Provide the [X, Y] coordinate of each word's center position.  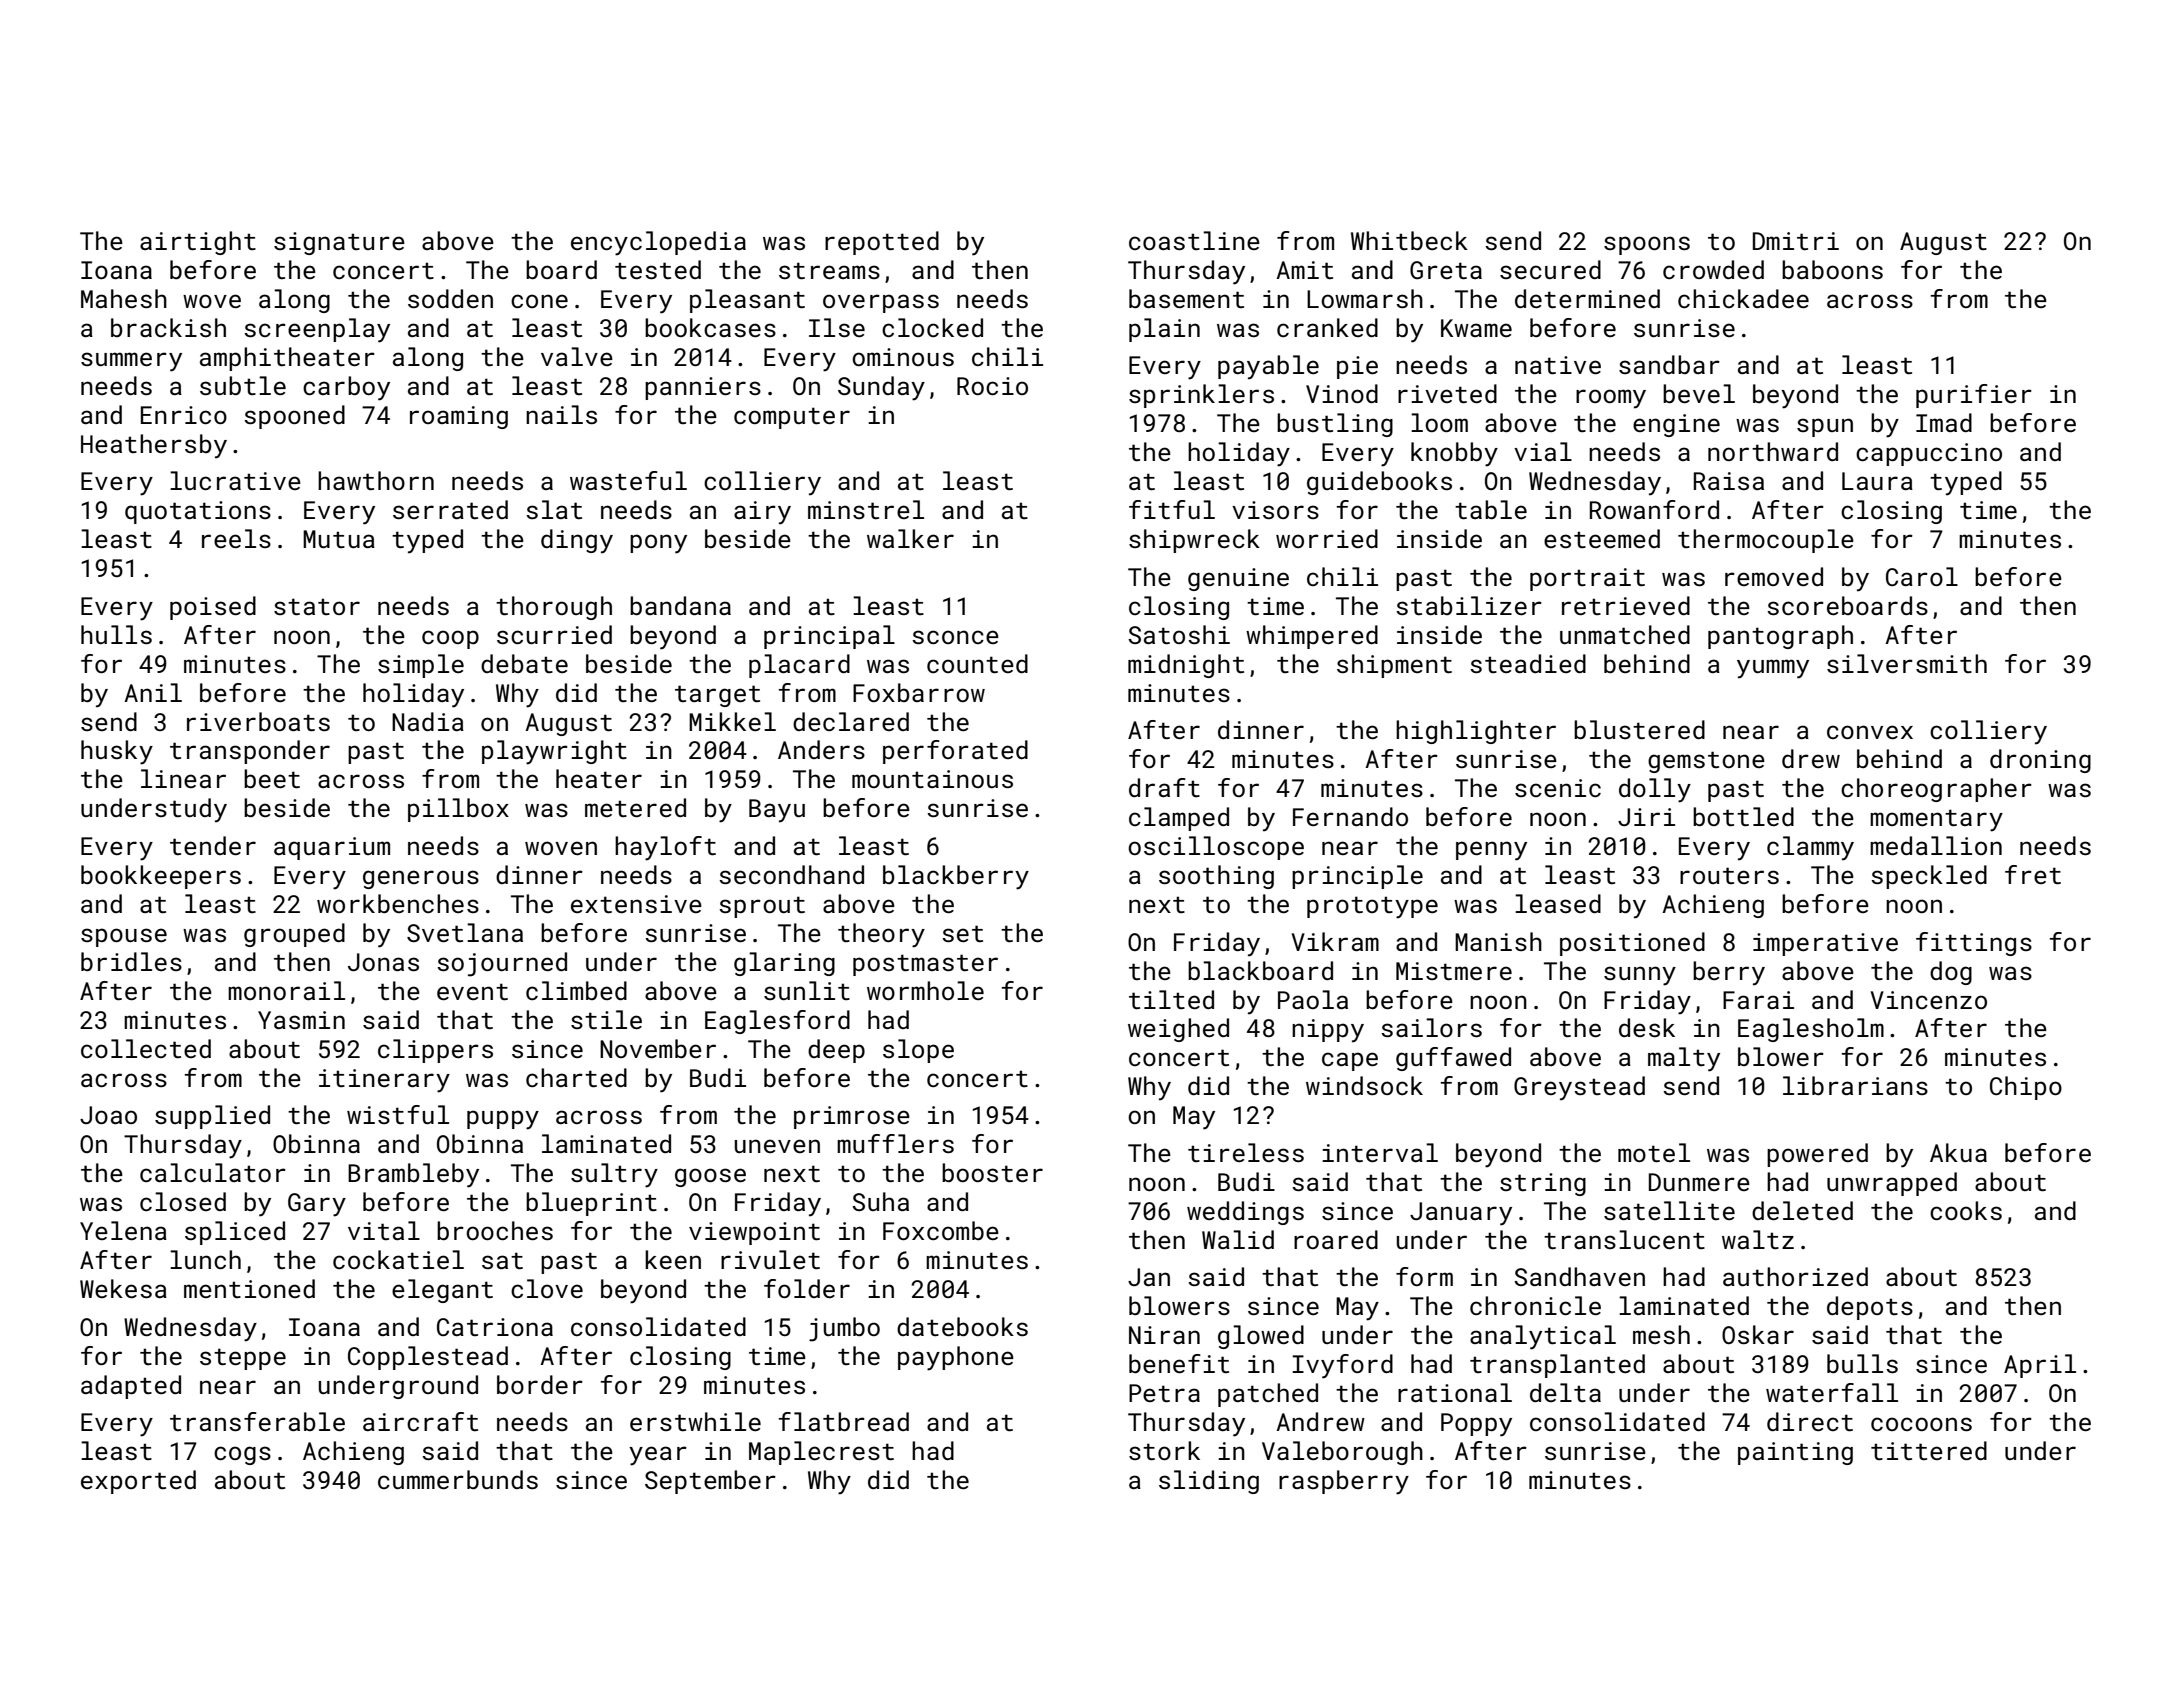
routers [1729, 875]
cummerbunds [458, 1479]
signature [339, 243]
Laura [1877, 481]
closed [183, 1201]
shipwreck [1194, 541]
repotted [882, 243]
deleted [1802, 1210]
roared [1336, 1239]
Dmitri [1796, 241]
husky [117, 752]
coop [450, 639]
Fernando [1350, 816]
